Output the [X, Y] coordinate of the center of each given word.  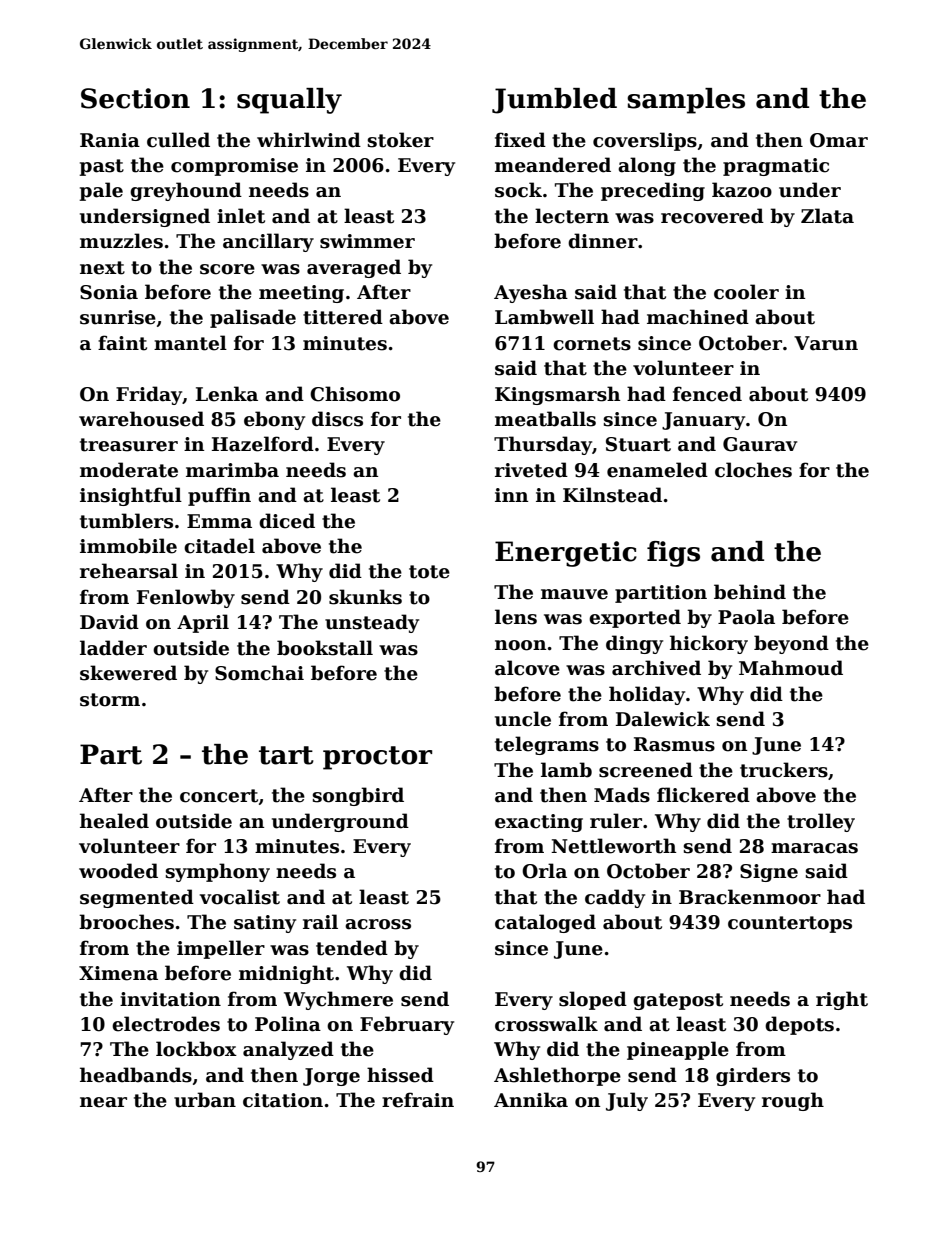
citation [283, 1100]
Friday [149, 395]
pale [101, 191]
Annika [531, 1100]
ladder [113, 648]
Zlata [827, 216]
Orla [544, 871]
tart [286, 755]
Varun [826, 343]
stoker [400, 140]
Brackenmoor [750, 897]
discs [337, 419]
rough [793, 1101]
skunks [365, 597]
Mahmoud [791, 668]
